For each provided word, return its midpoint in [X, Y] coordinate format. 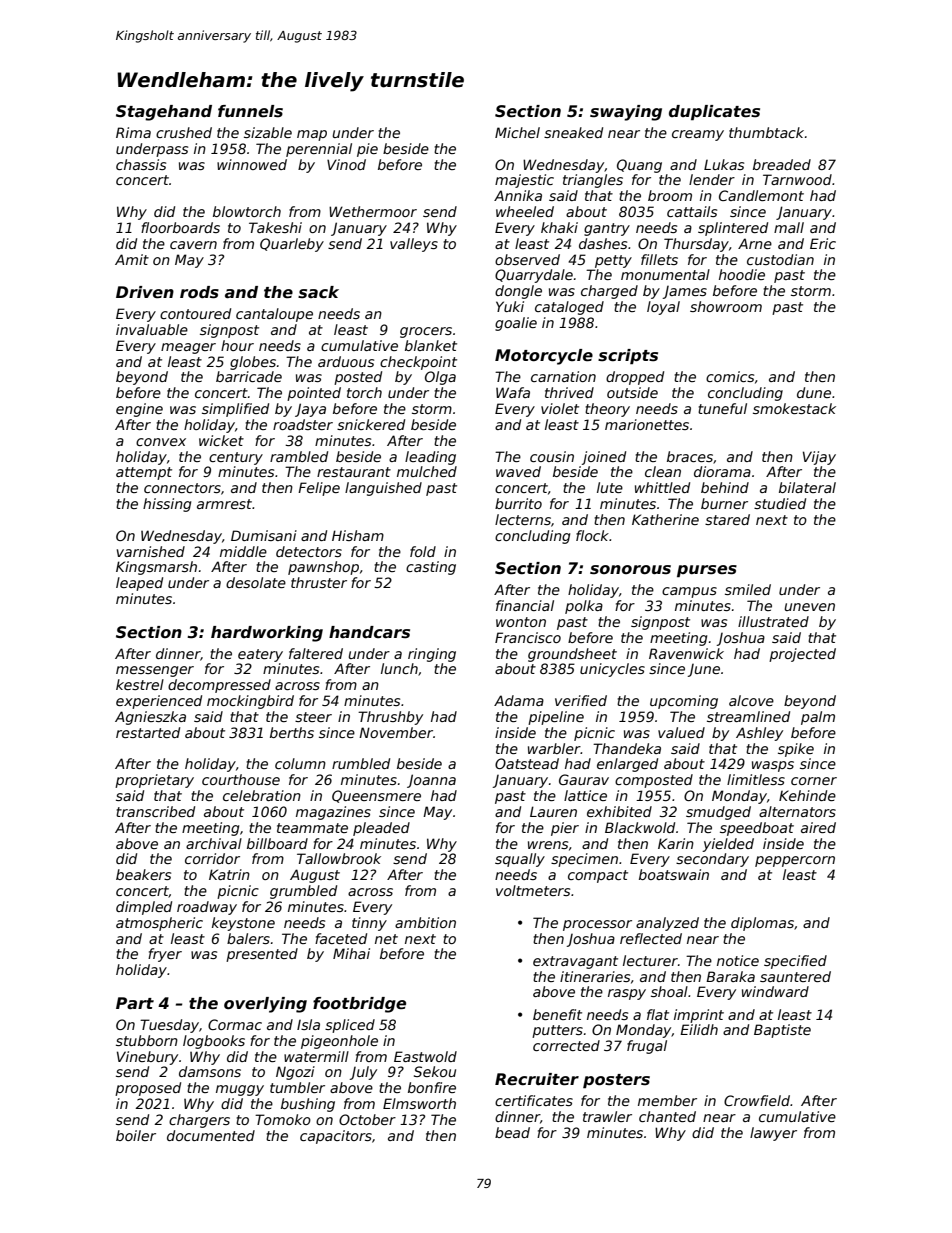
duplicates [714, 112]
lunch [399, 668]
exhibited [619, 811]
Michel [517, 132]
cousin [552, 456]
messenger [155, 671]
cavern [193, 245]
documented [211, 1135]
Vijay [819, 458]
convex [161, 442]
